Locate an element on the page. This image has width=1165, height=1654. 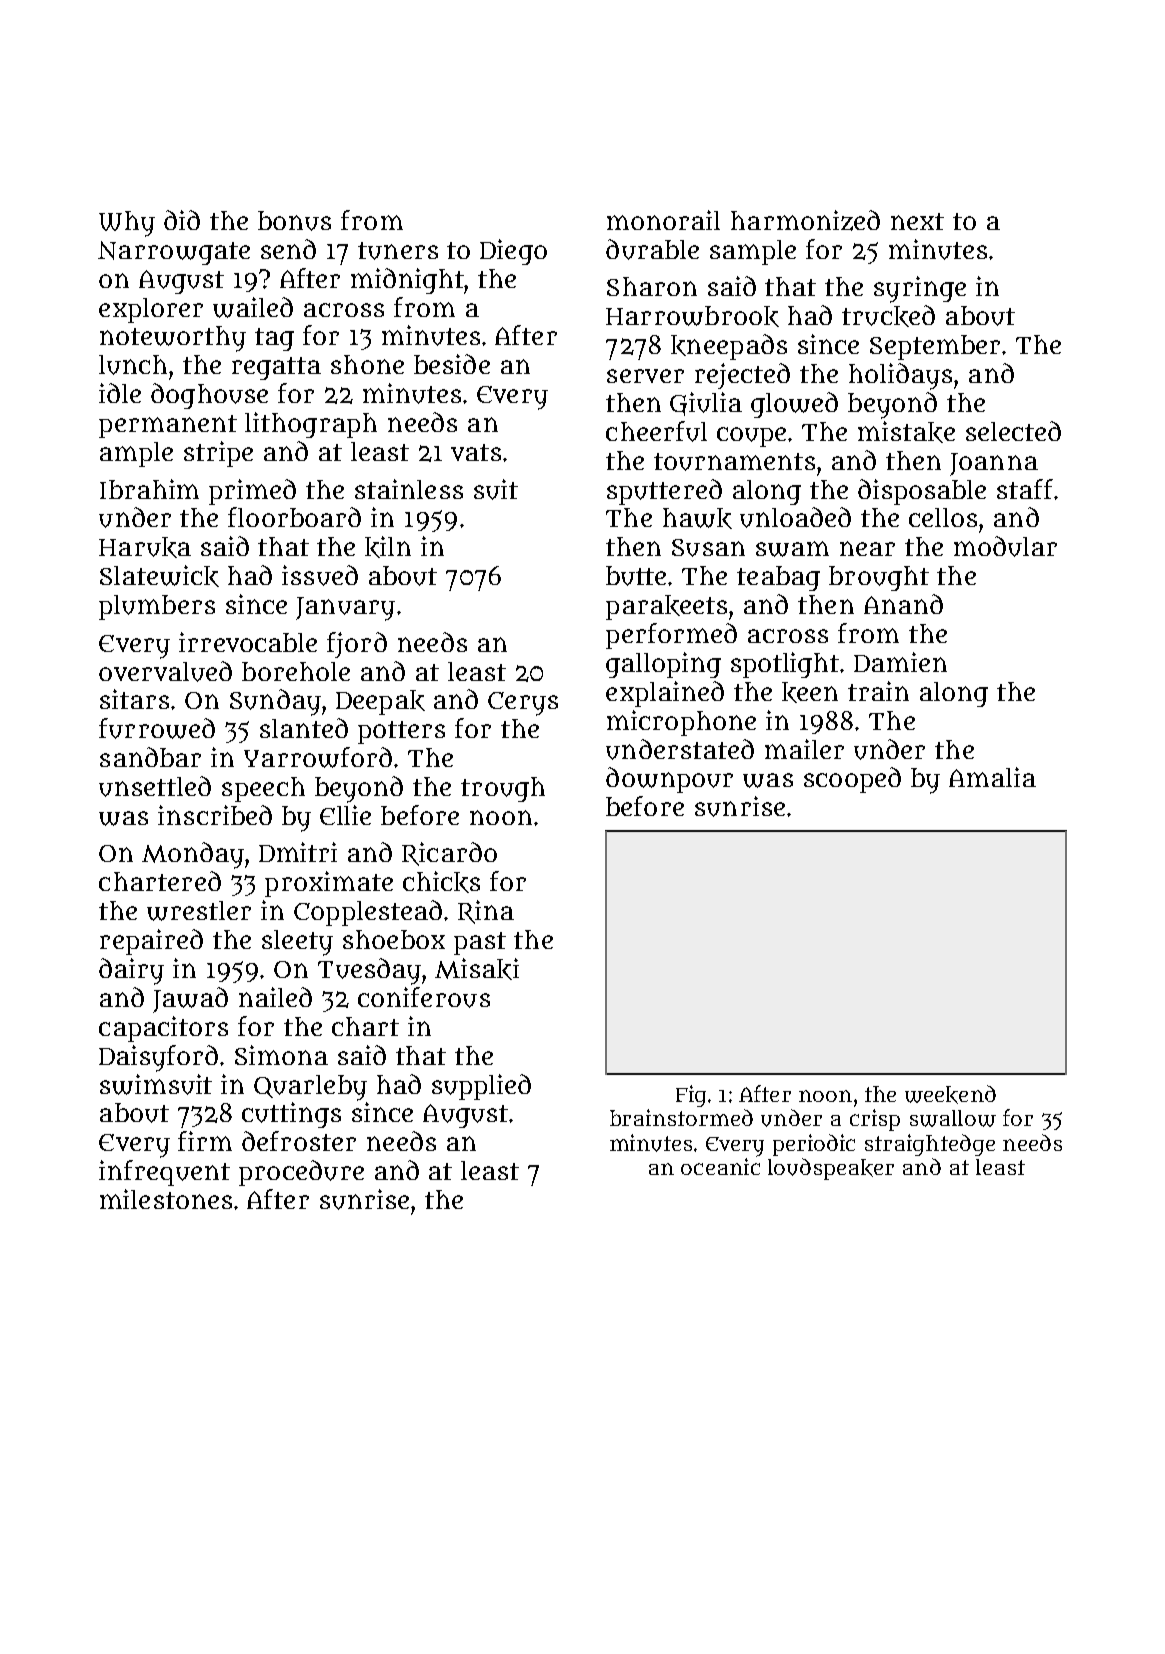
dairy is located at coordinates (131, 971).
